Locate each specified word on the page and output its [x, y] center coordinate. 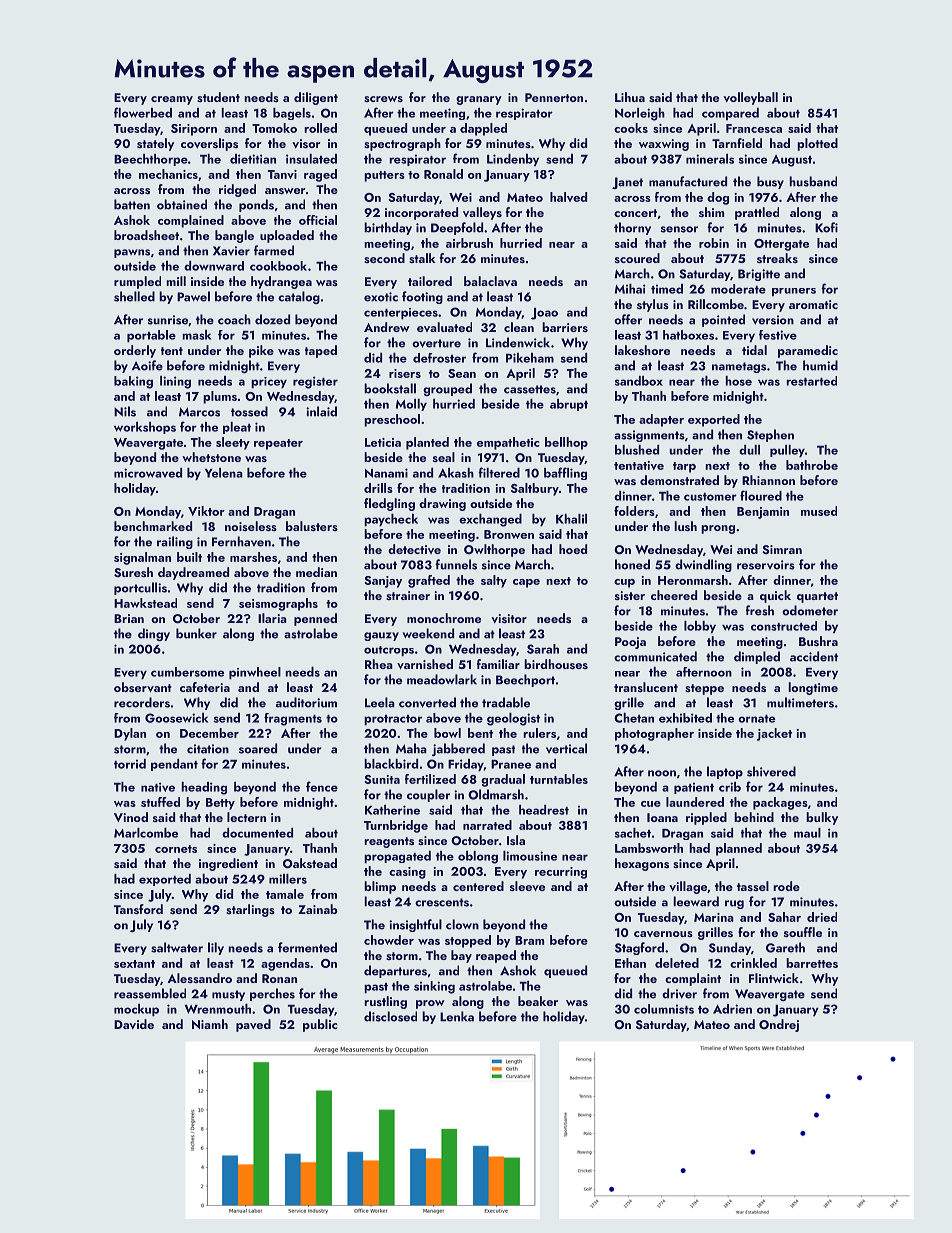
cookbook [278, 266]
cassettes [530, 389]
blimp [380, 887]
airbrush [469, 243]
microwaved [148, 473]
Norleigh [640, 114]
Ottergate [781, 245]
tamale [285, 894]
